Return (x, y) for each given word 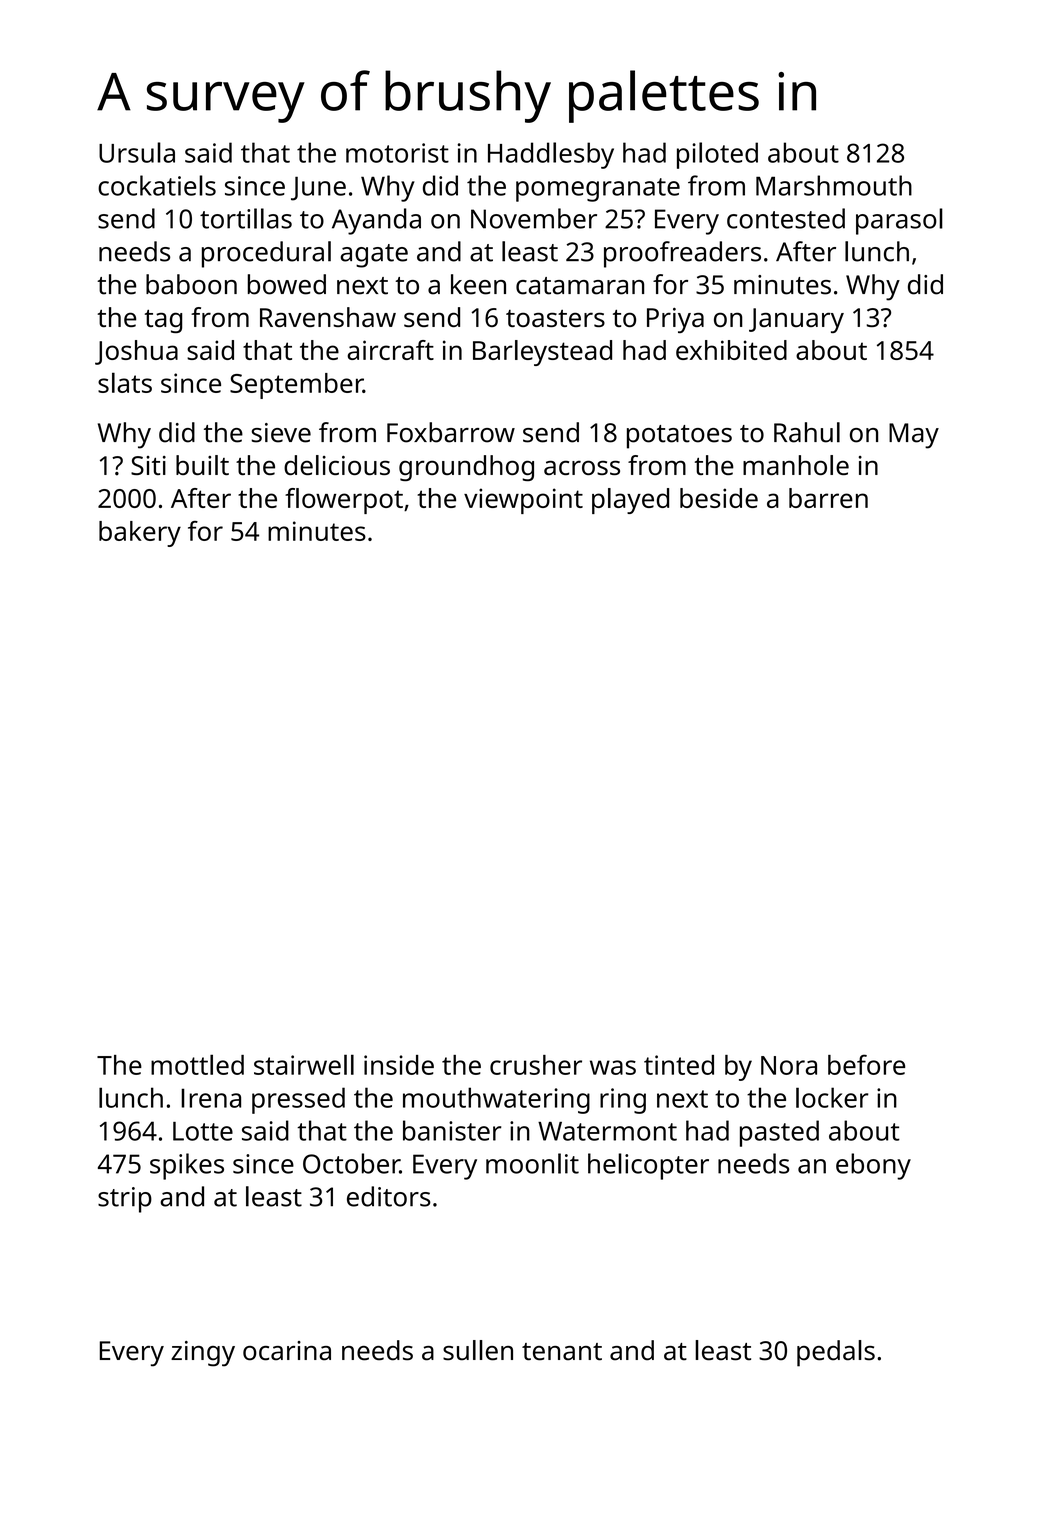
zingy (203, 1354)
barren (828, 498)
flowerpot (344, 501)
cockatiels (157, 185)
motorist (397, 153)
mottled (197, 1064)
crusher (536, 1065)
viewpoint (523, 501)
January (796, 320)
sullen (478, 1350)
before (866, 1064)
